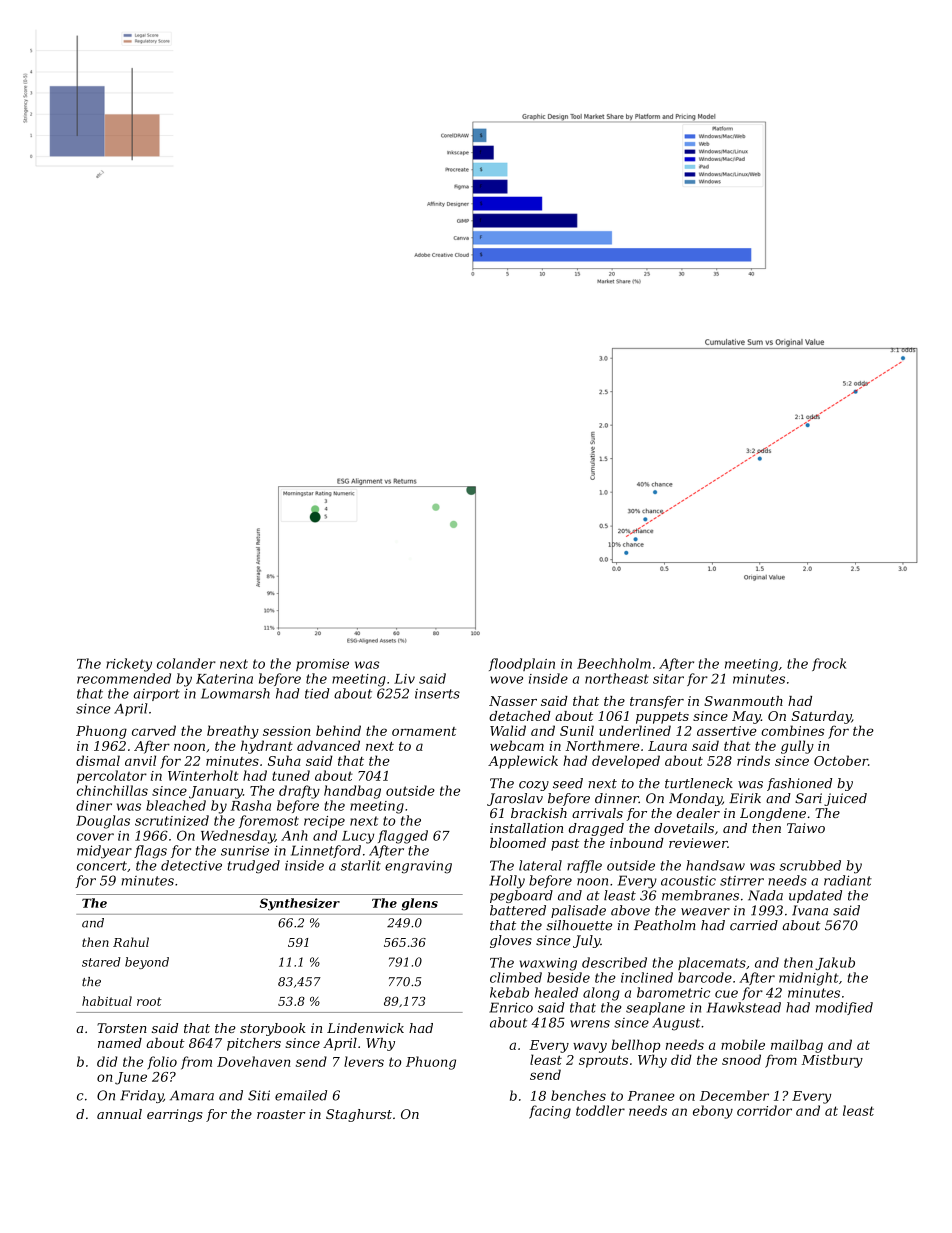  I want to click on ebony, so click(713, 1112).
